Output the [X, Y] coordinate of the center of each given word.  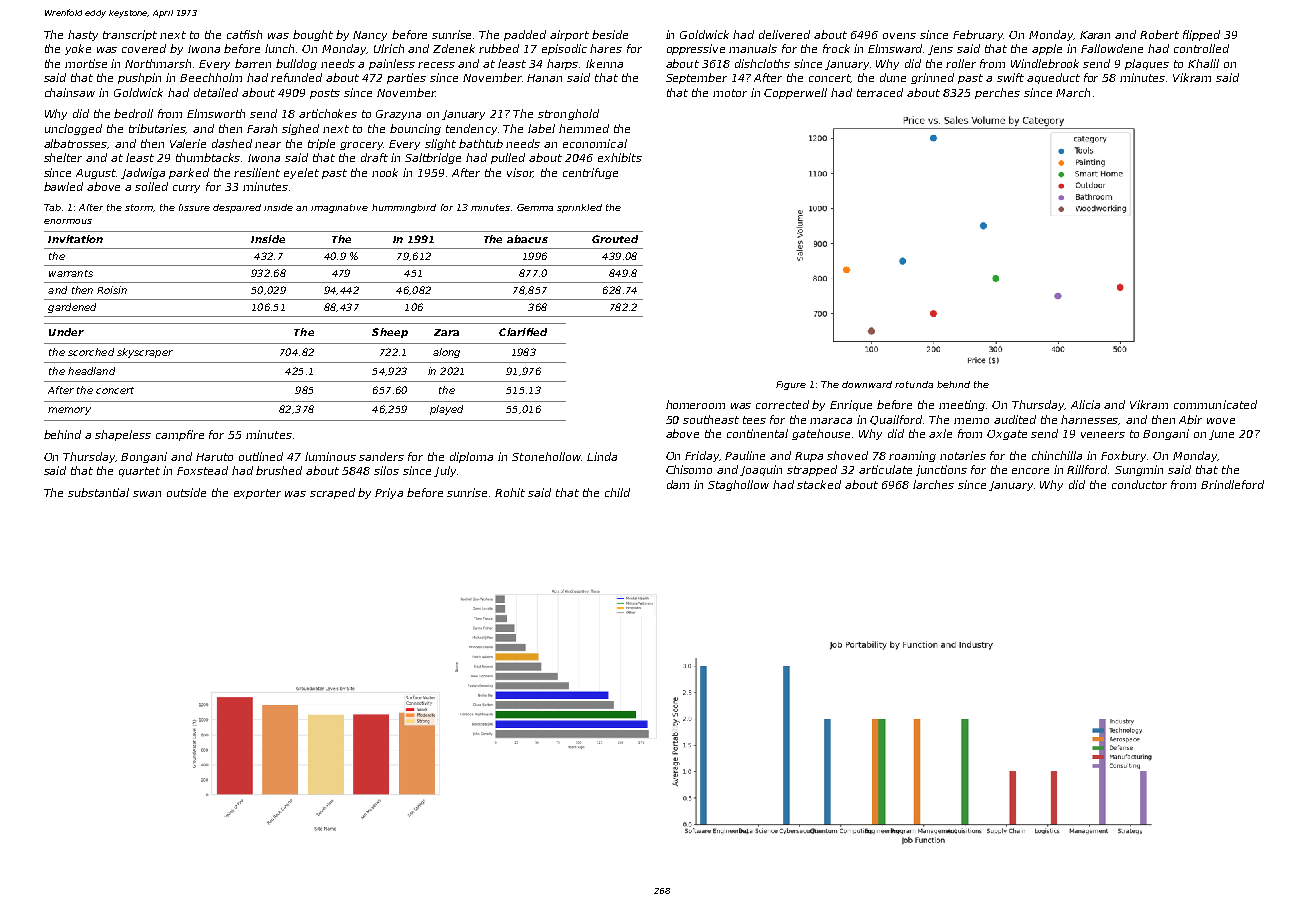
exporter [257, 494]
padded [525, 35]
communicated [1215, 404]
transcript [130, 35]
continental [757, 433]
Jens [940, 50]
